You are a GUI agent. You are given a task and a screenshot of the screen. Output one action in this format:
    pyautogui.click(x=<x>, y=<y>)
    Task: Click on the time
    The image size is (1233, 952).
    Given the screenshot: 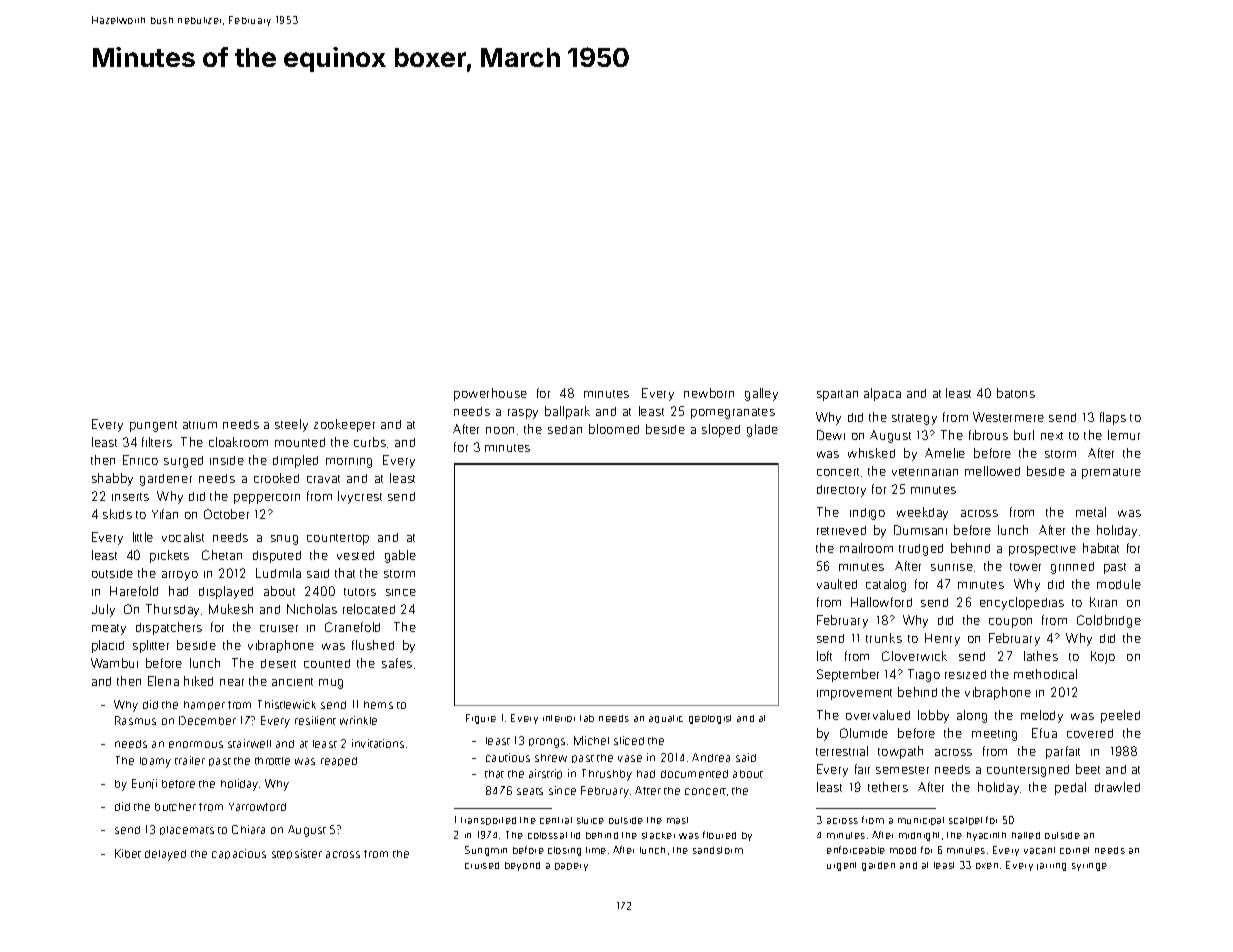 What is the action you would take?
    pyautogui.click(x=596, y=850)
